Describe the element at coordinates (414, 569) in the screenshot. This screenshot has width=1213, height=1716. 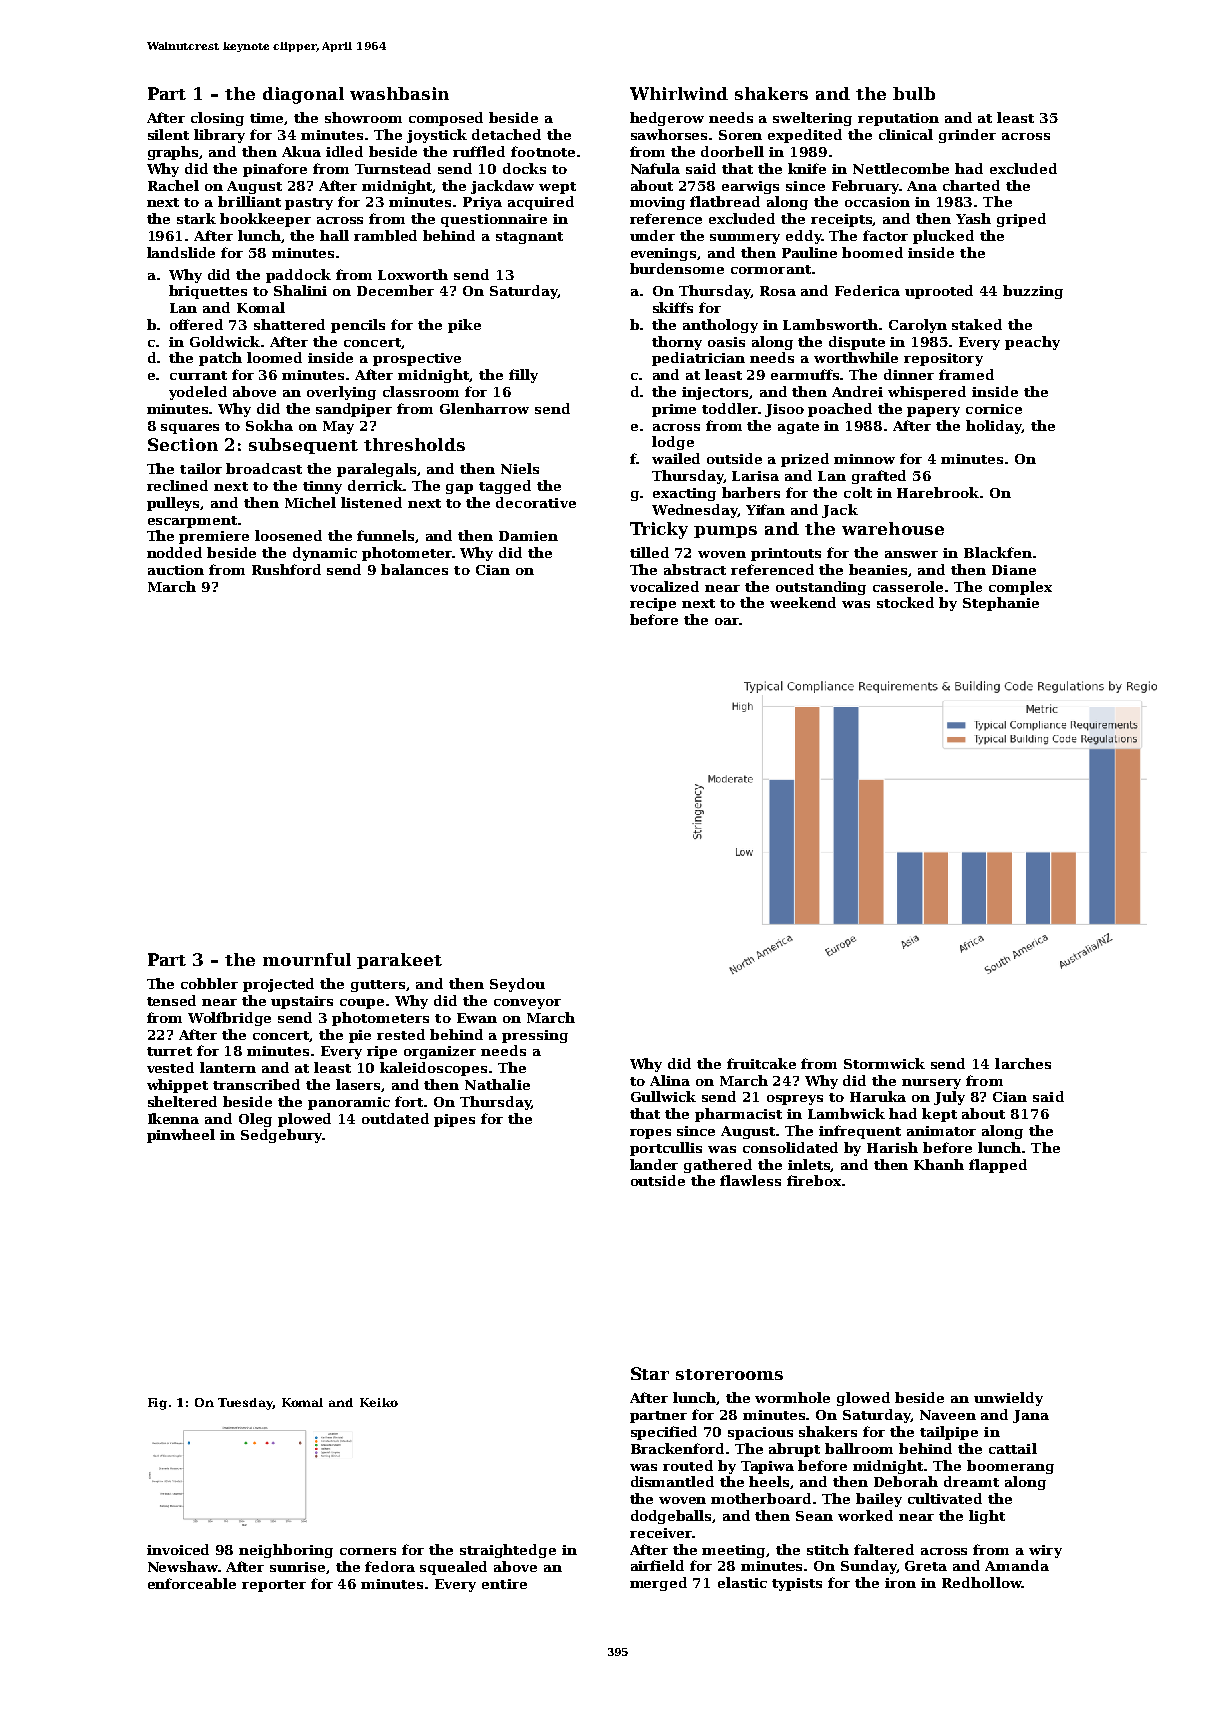
I see `balances` at that location.
